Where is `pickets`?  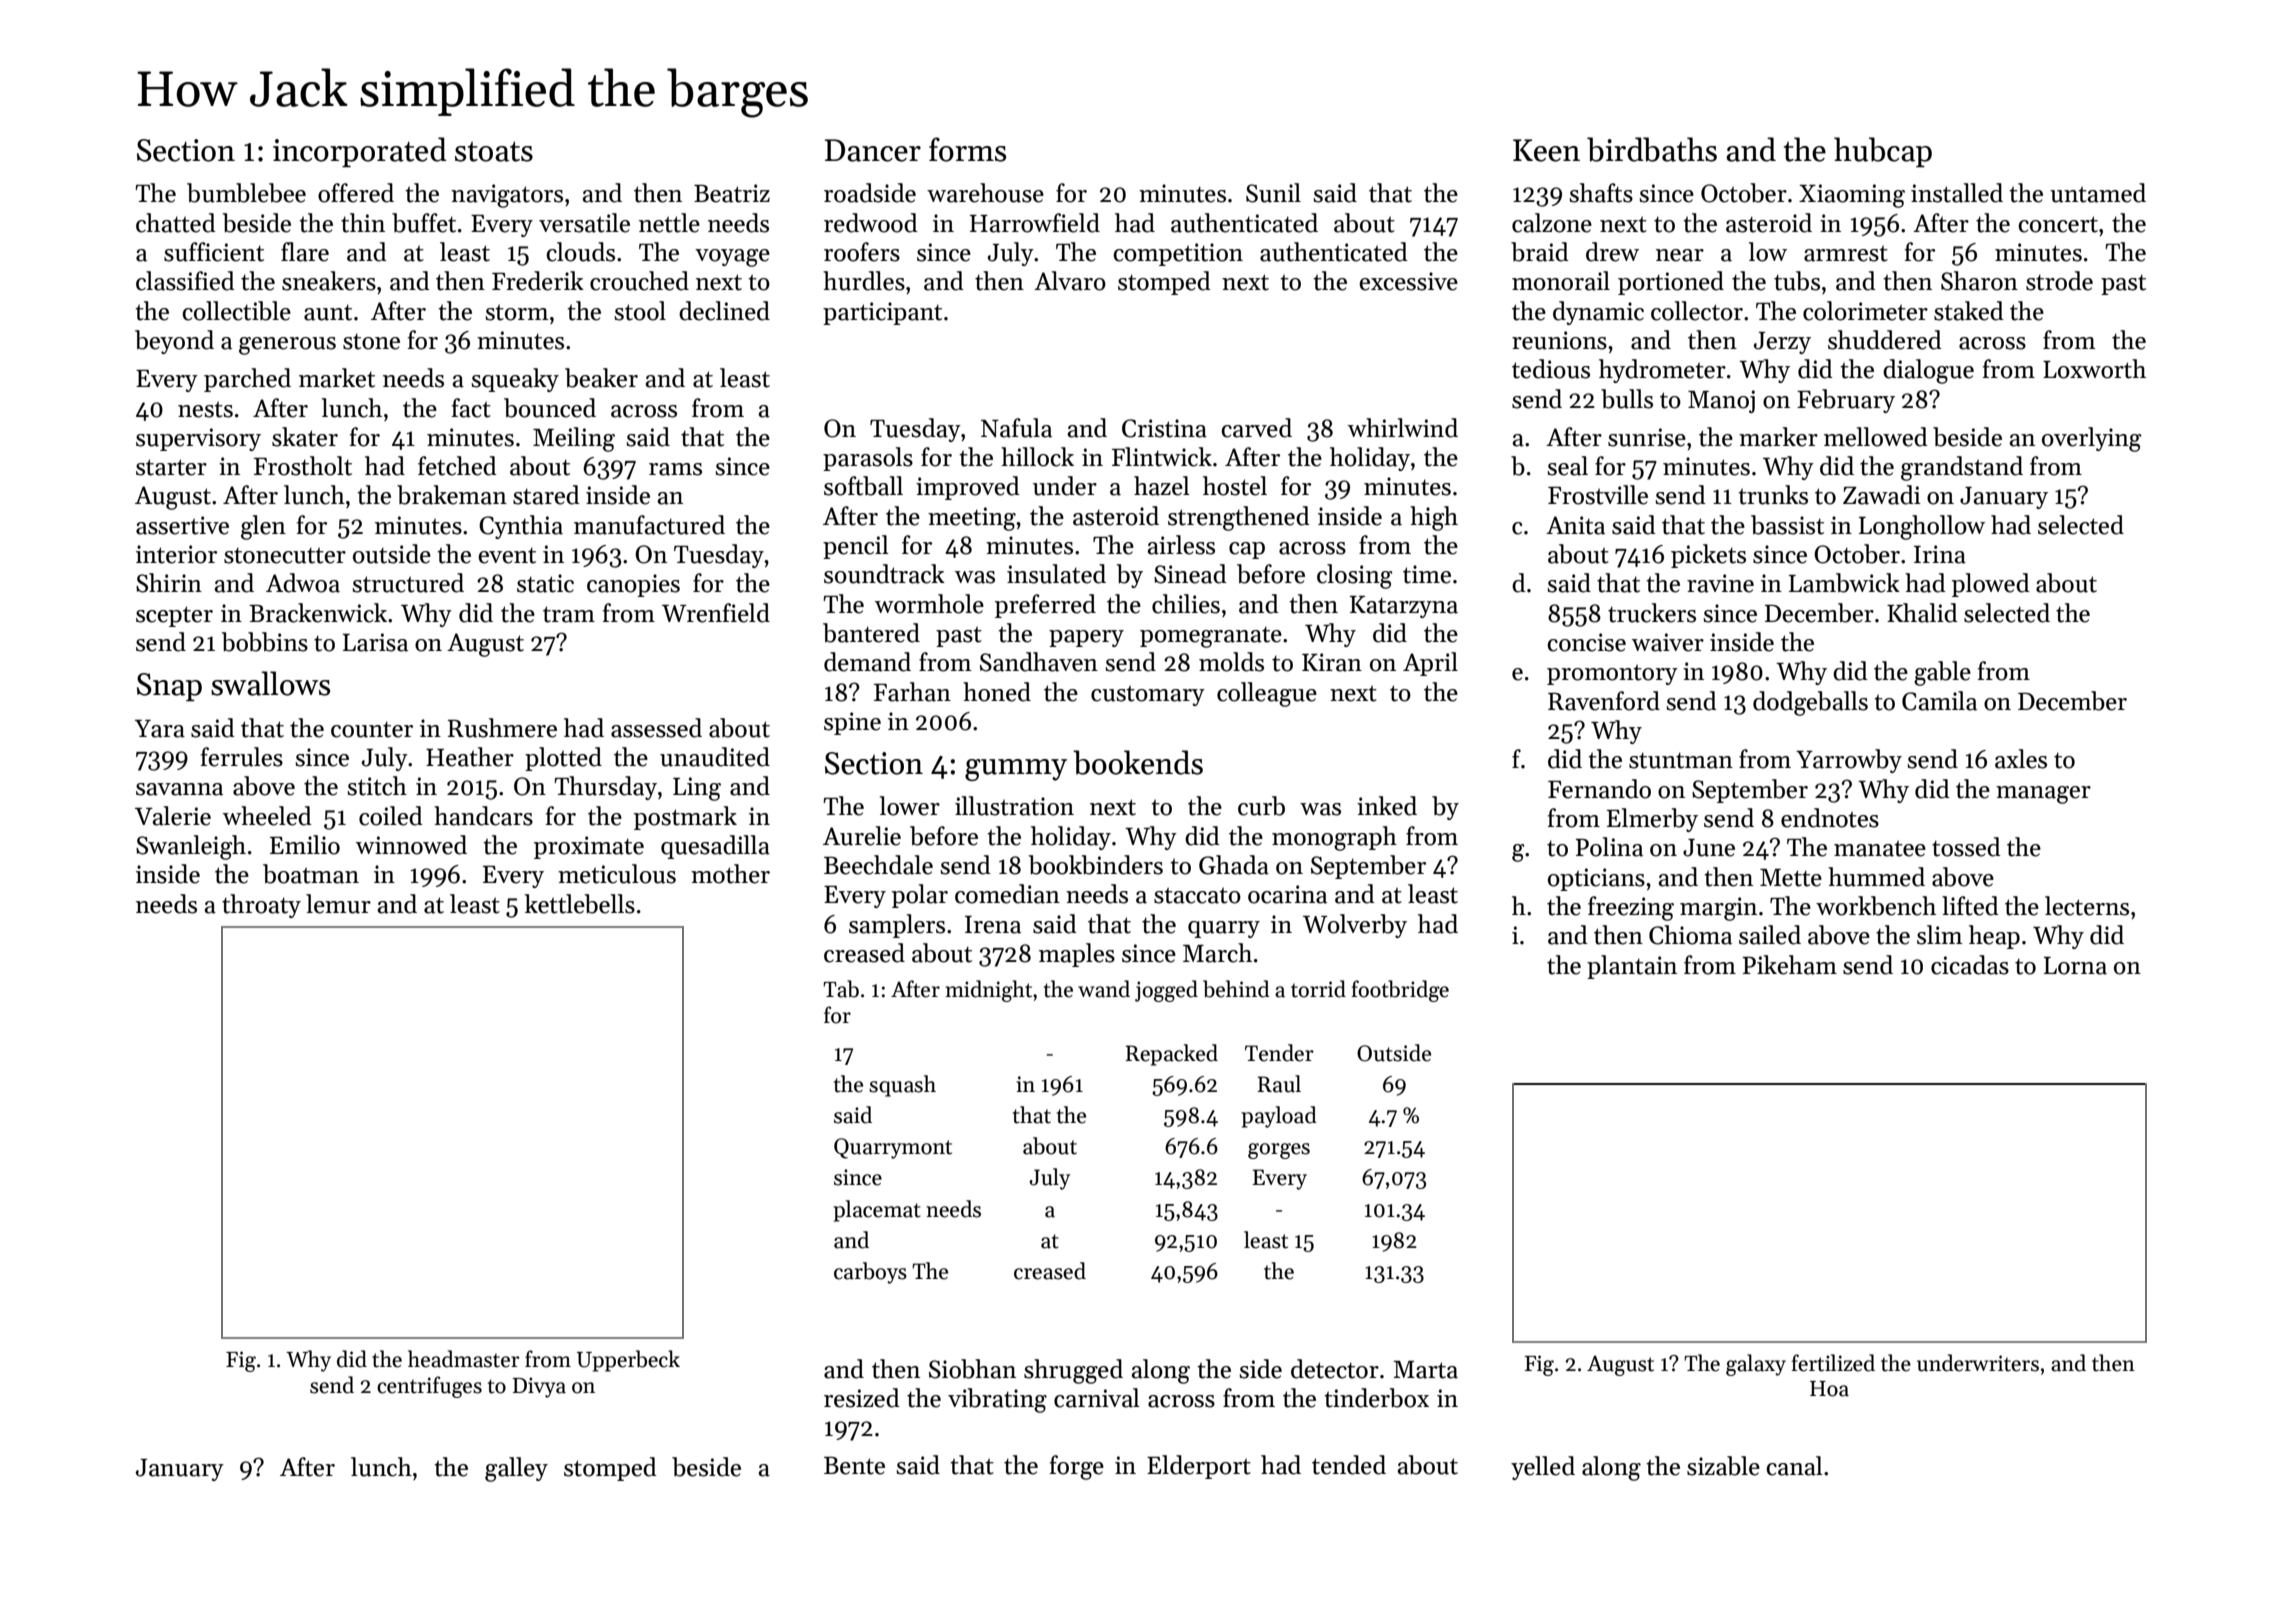
pickets is located at coordinates (1708, 556).
